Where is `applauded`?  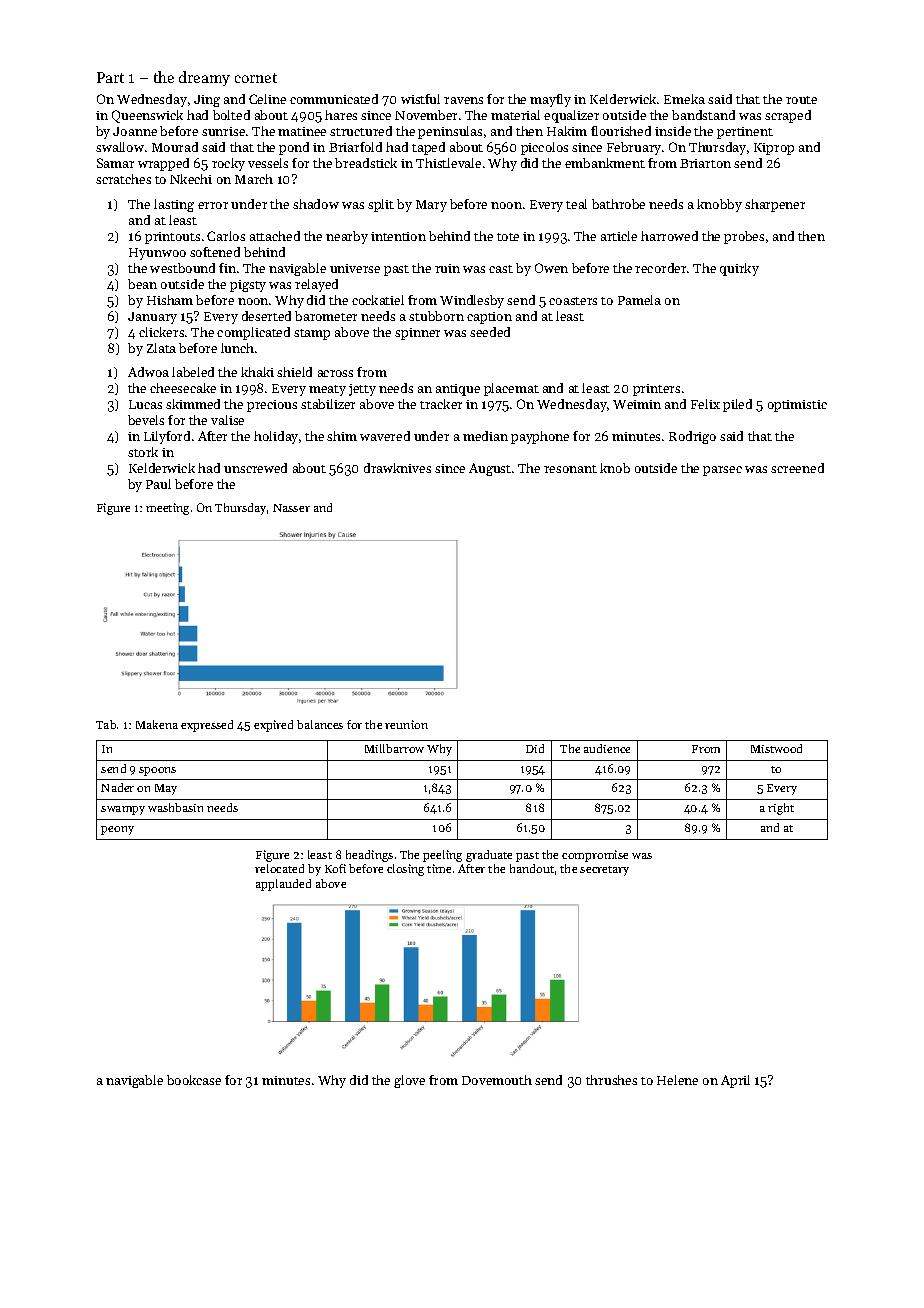
applauded is located at coordinates (283, 885).
